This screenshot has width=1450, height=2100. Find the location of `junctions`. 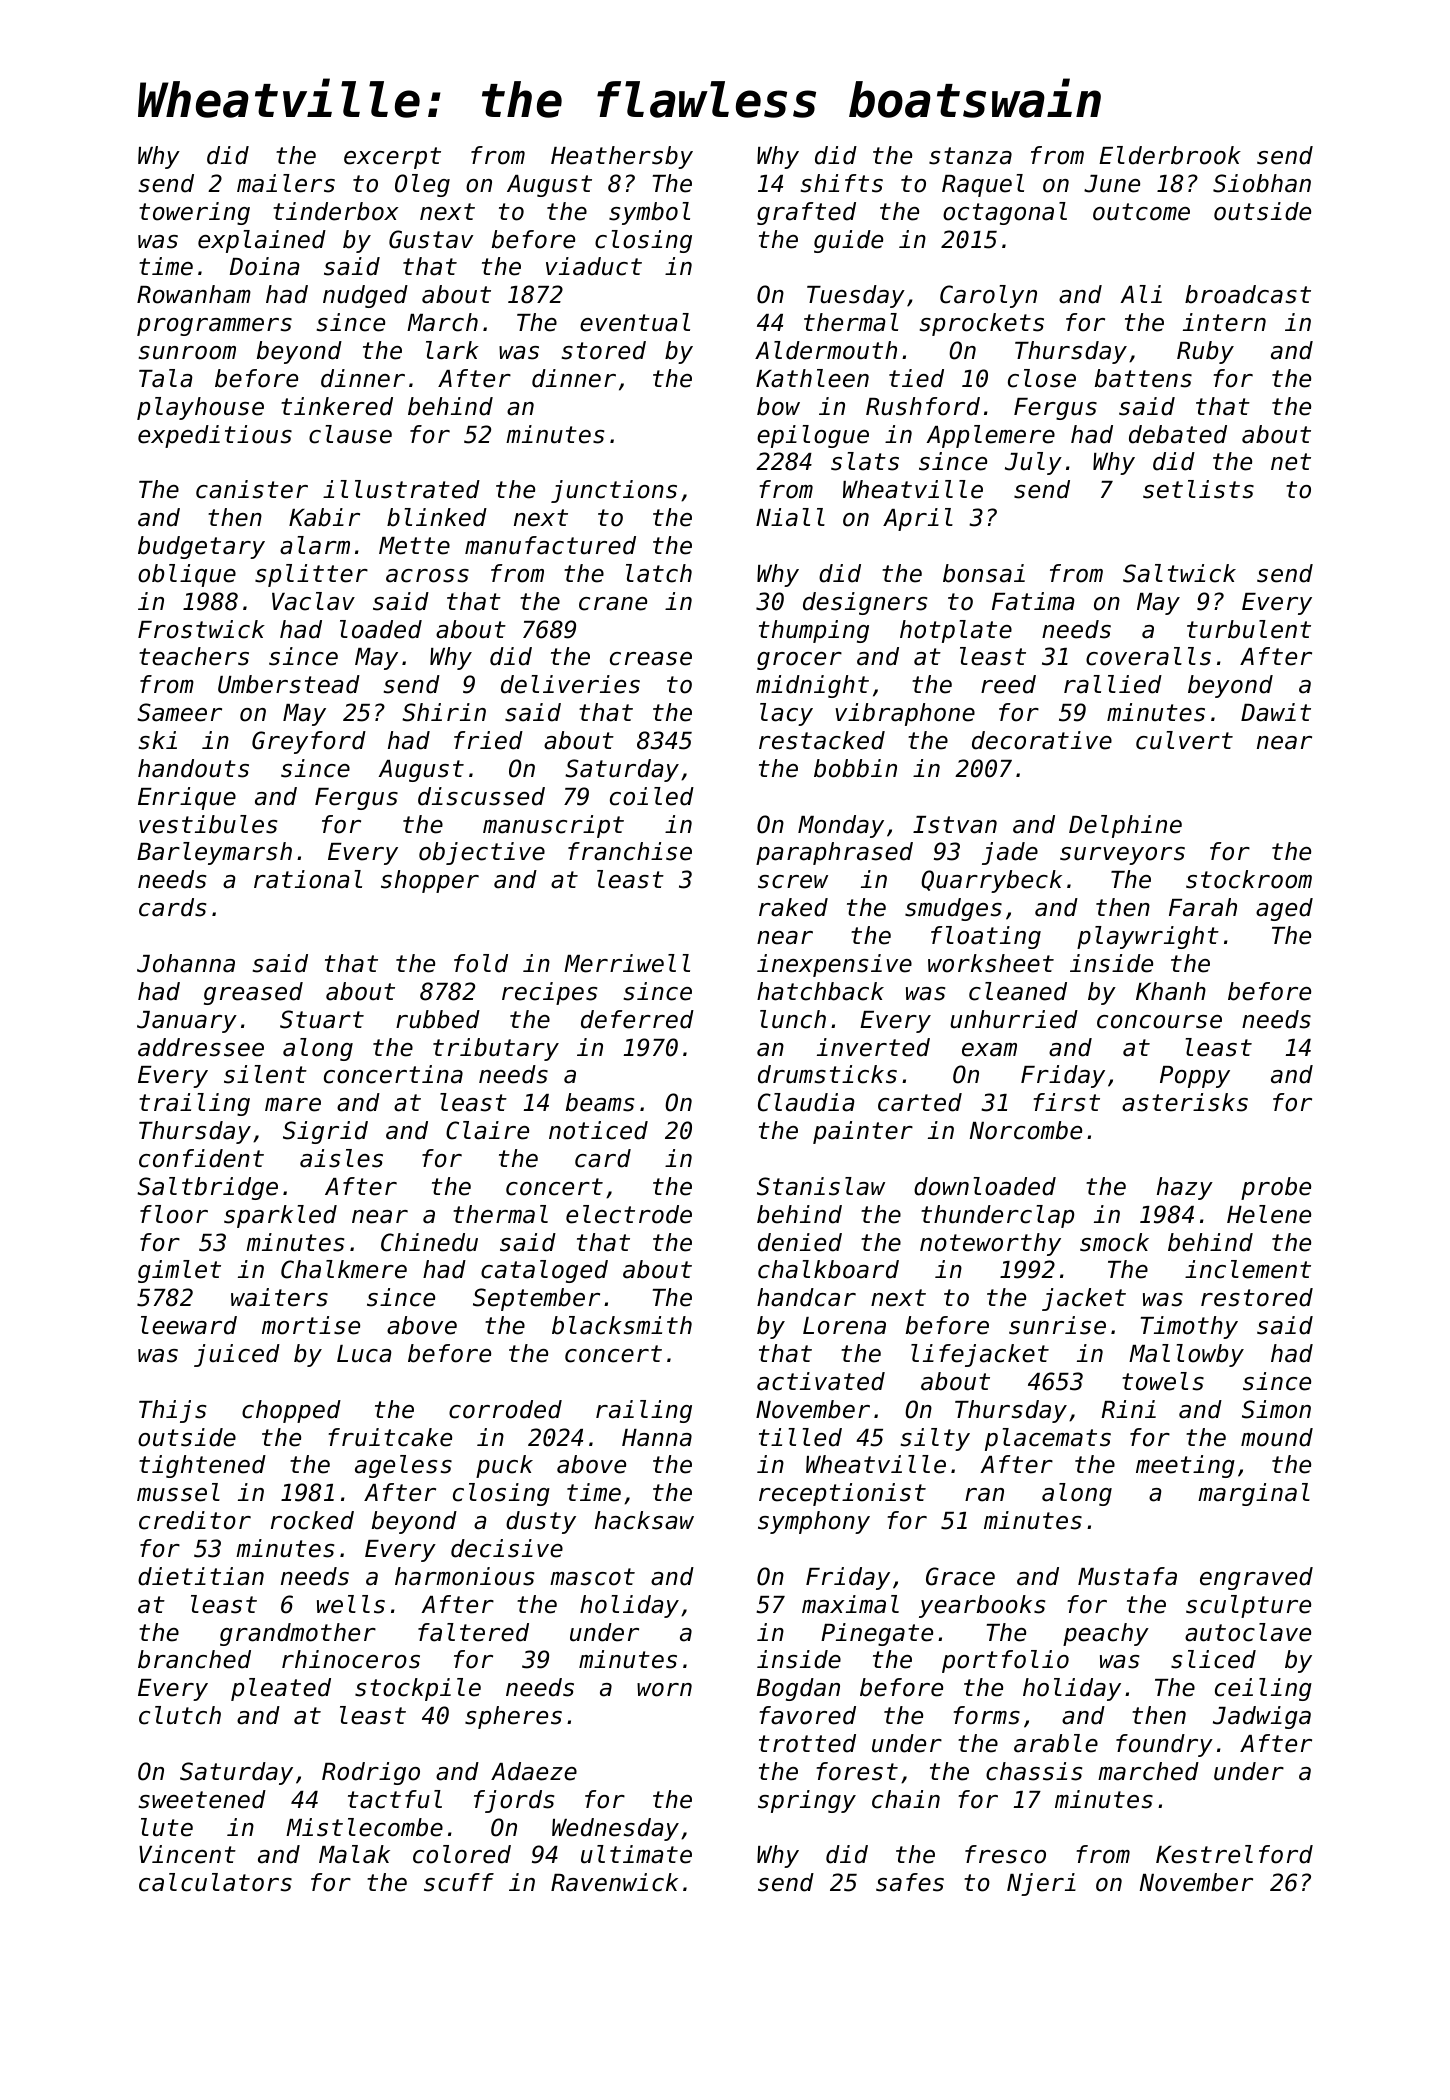

junctions is located at coordinates (614, 491).
